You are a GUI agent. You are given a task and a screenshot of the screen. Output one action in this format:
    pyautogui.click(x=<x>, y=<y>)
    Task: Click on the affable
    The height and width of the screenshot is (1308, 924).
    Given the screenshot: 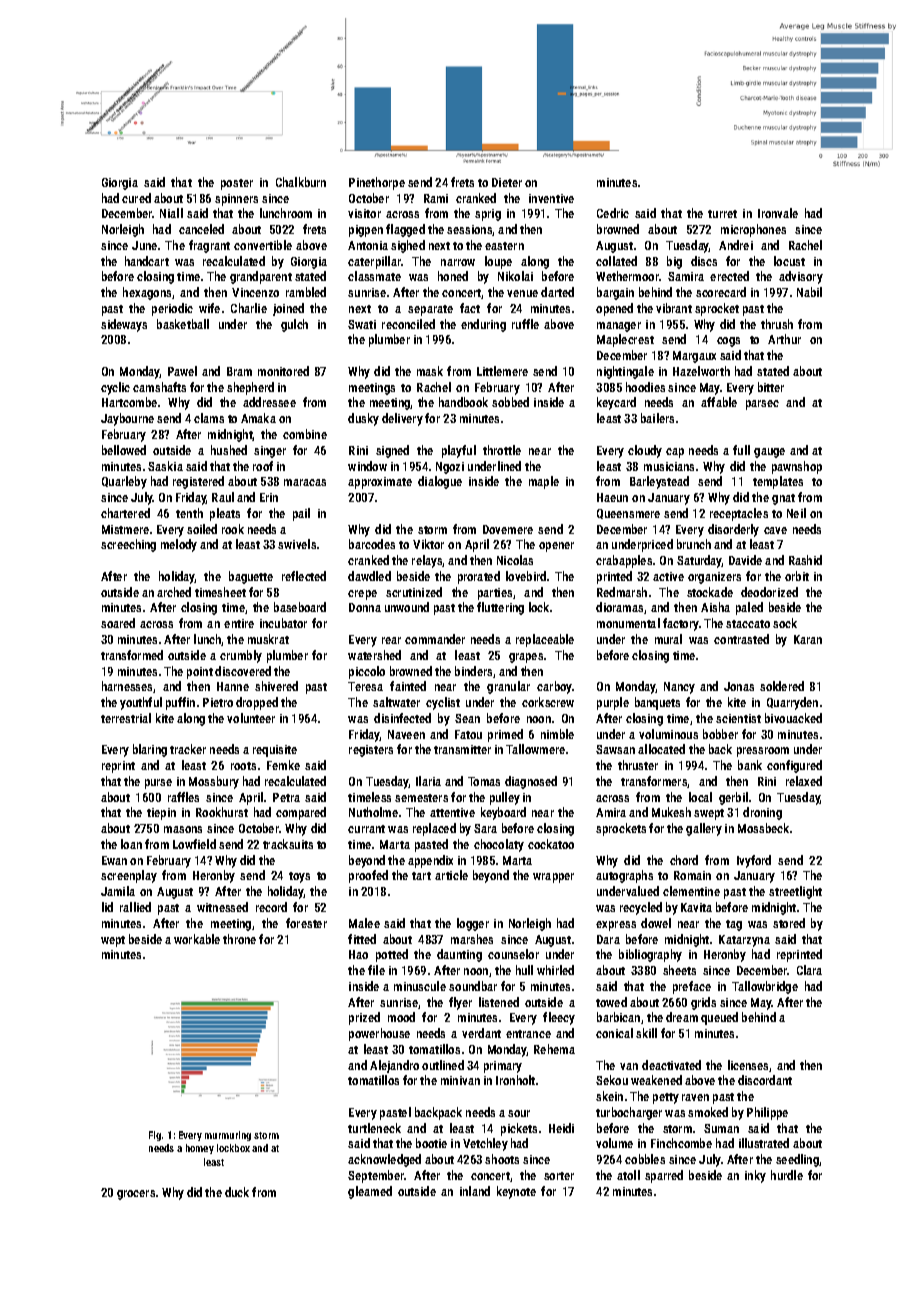 What is the action you would take?
    pyautogui.click(x=719, y=402)
